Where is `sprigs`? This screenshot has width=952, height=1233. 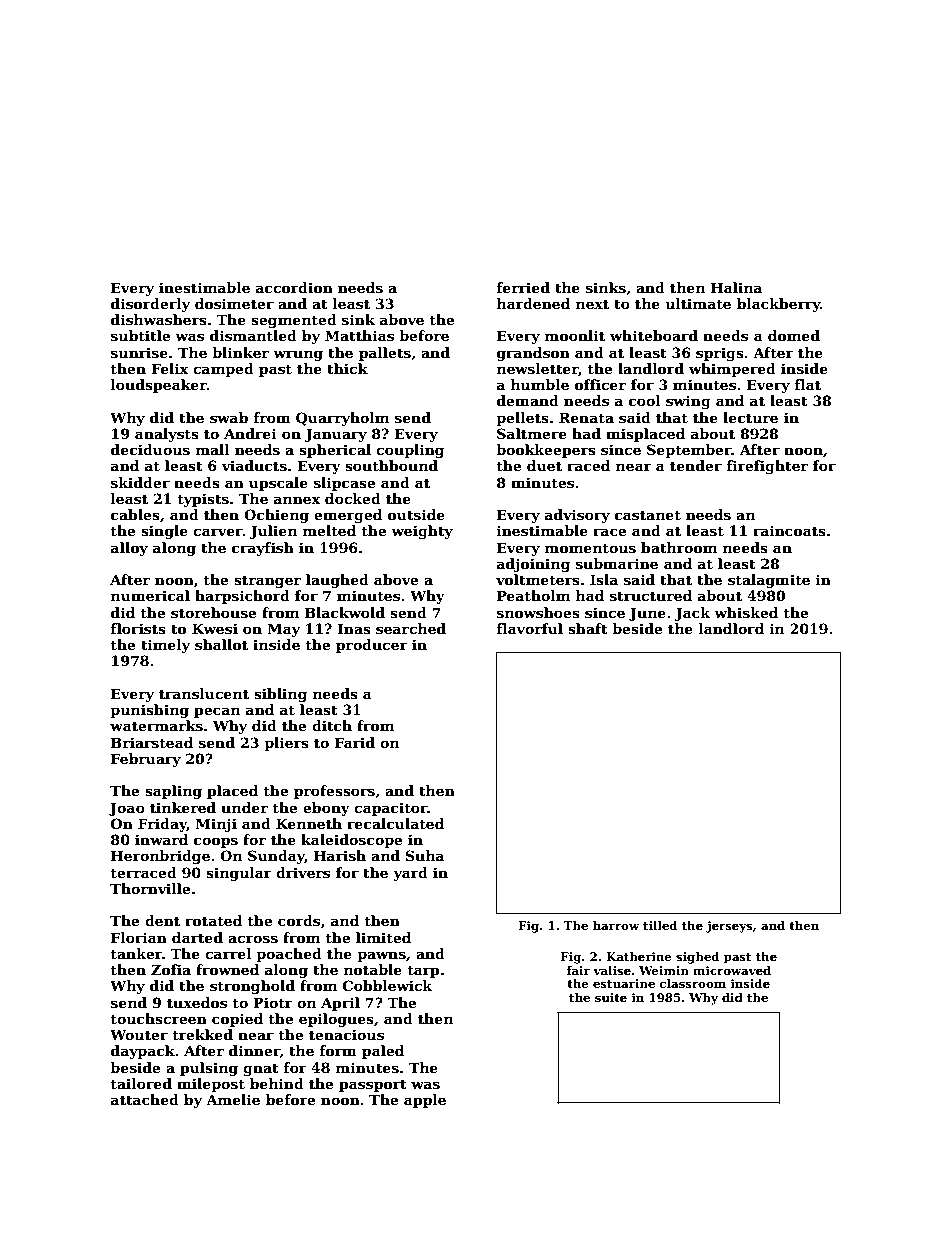 sprigs is located at coordinates (720, 354).
